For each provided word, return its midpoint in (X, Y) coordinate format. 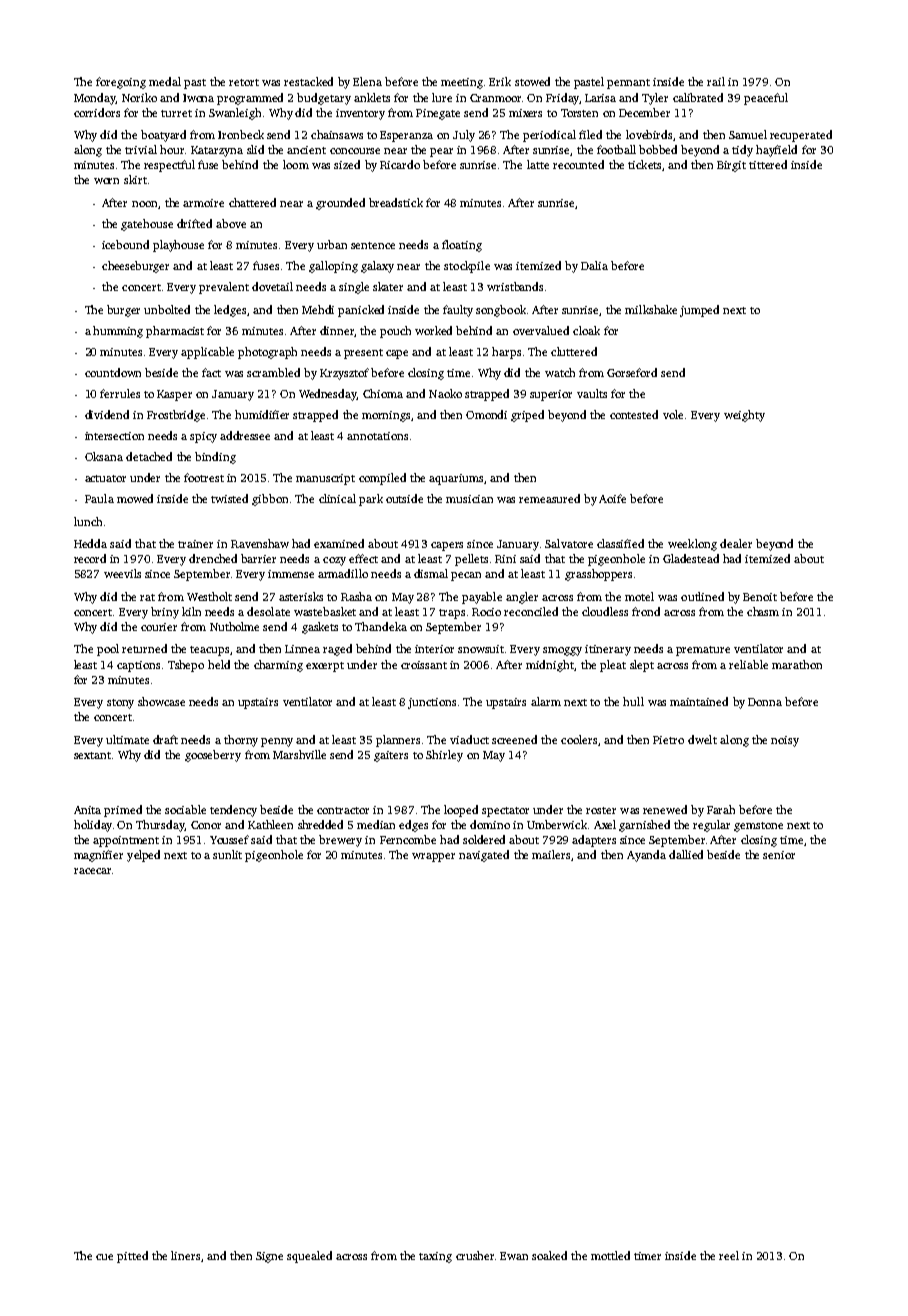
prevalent (224, 288)
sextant (92, 755)
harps (506, 353)
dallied (686, 854)
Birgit (731, 166)
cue (104, 1257)
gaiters (391, 756)
